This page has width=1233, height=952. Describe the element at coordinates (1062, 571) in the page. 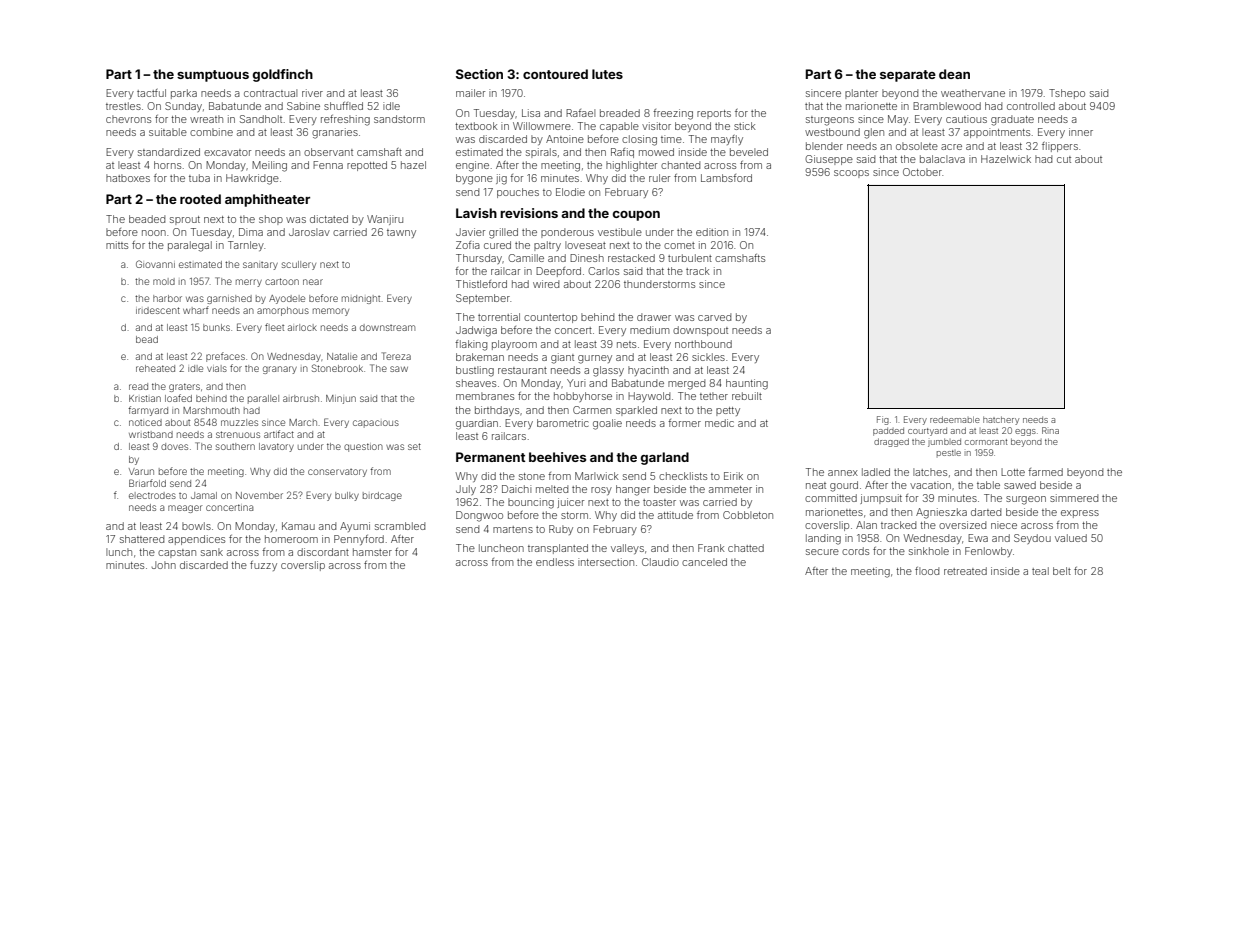

I see `belt` at that location.
